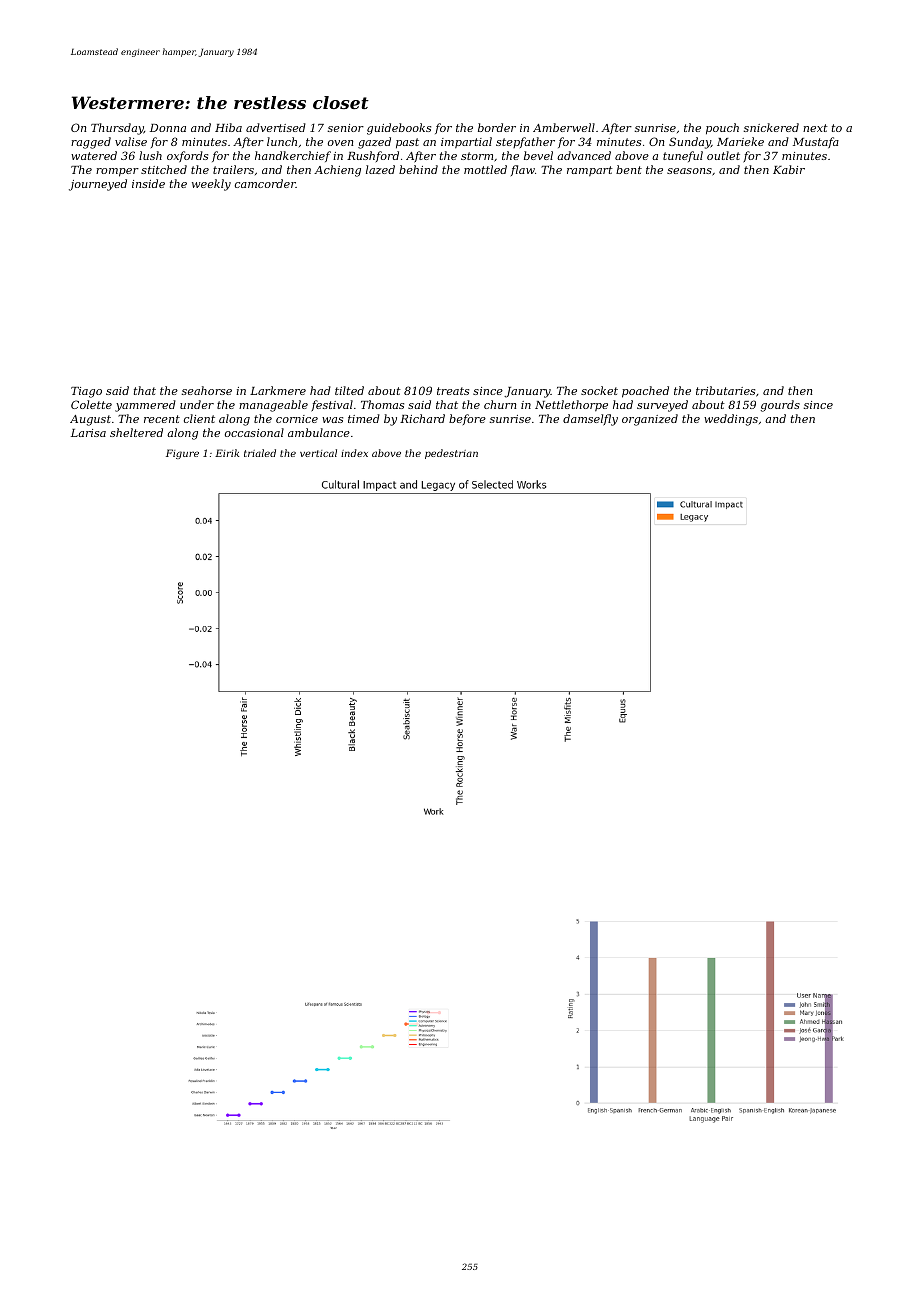 The width and height of the screenshot is (924, 1308). Describe the element at coordinates (278, 390) in the screenshot. I see `Larkmere` at that location.
